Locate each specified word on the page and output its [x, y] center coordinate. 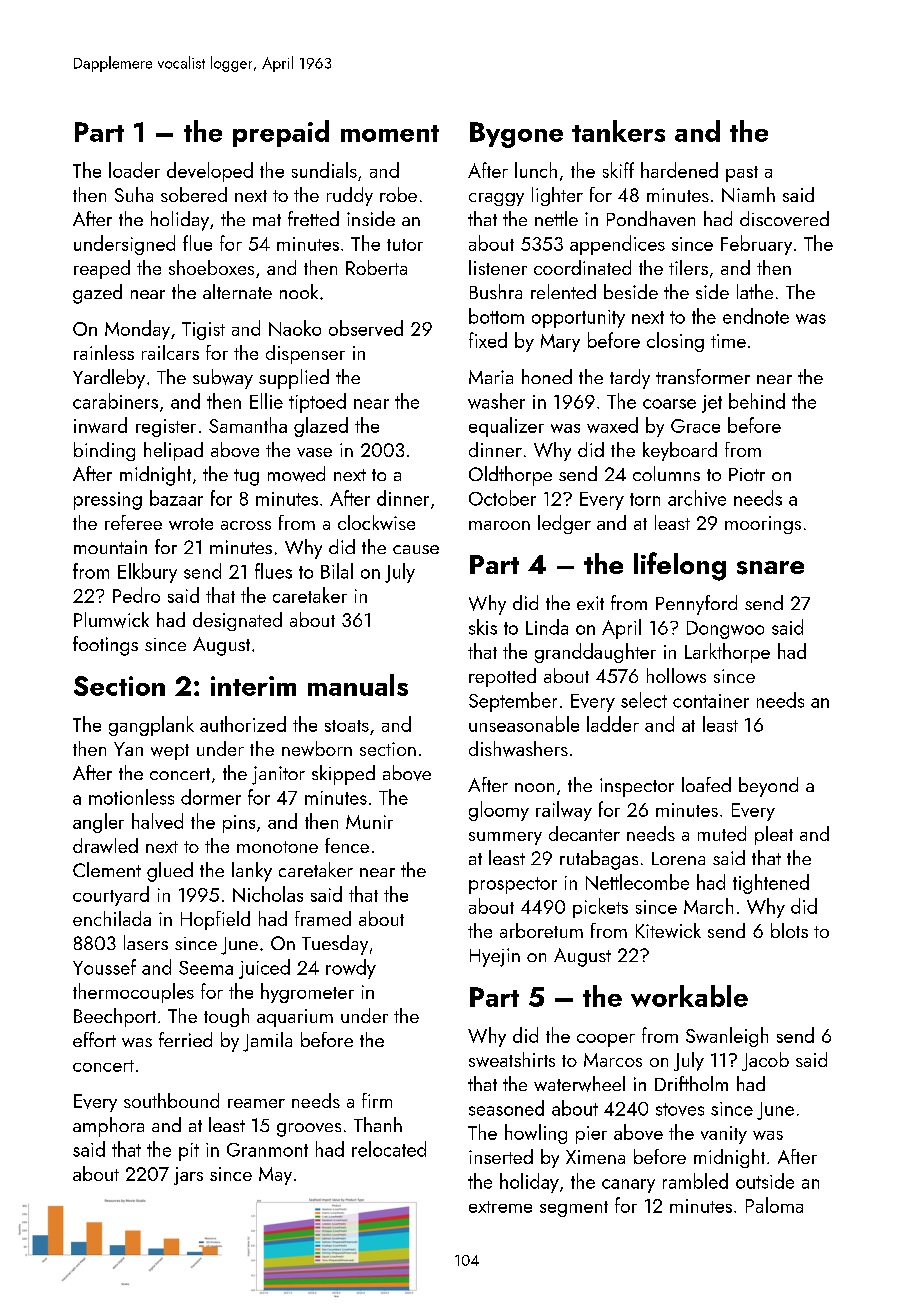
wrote [191, 524]
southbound [171, 1100]
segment [574, 1209]
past [742, 174]
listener [498, 267]
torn [645, 499]
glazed [321, 427]
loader [134, 170]
